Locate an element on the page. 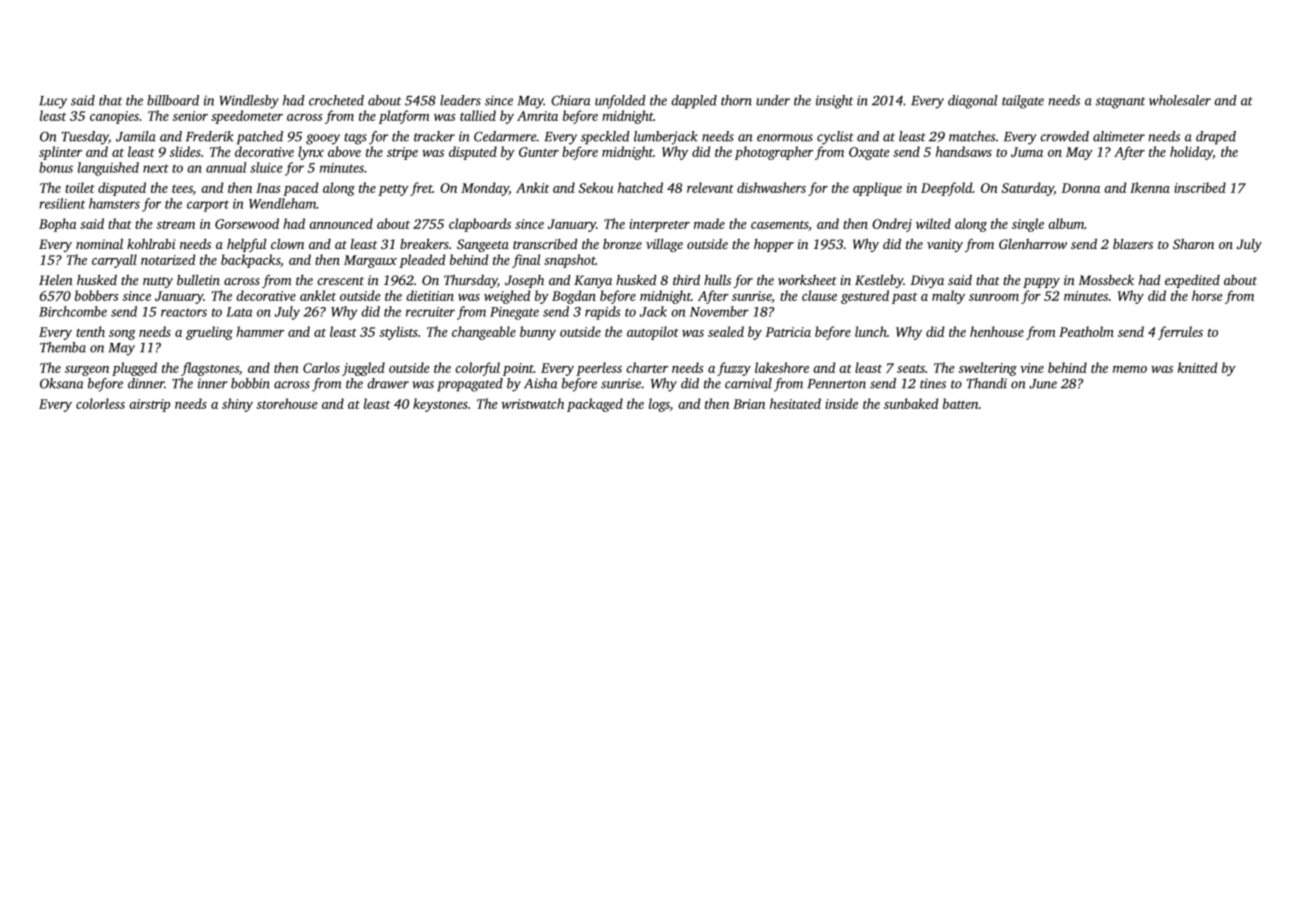 This page has height=924, width=1308. crocheted is located at coordinates (336, 100).
